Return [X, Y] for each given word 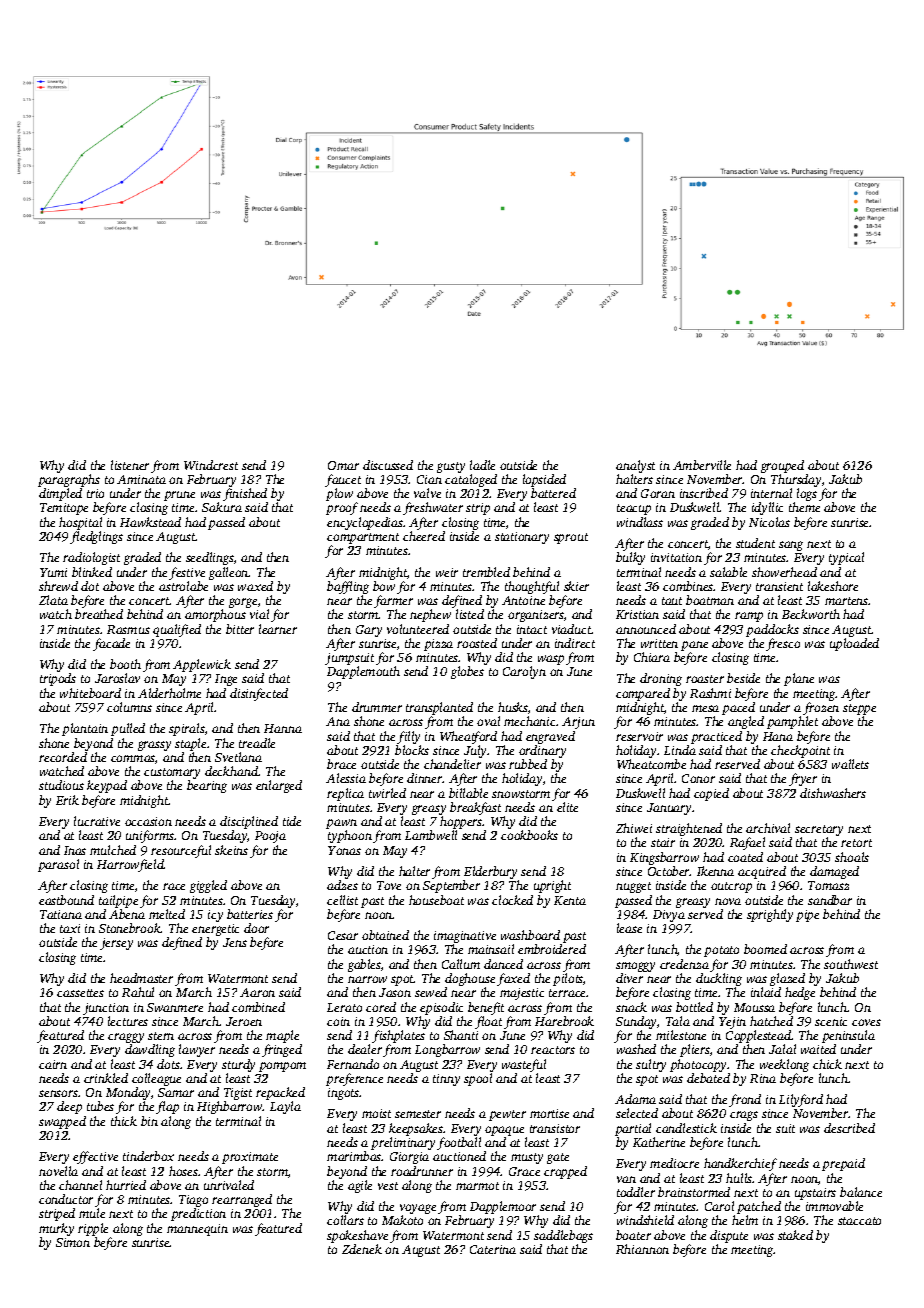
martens [847, 601]
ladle [482, 465]
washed [636, 1049]
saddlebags [563, 1236]
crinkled [106, 1078]
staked [795, 1235]
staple [190, 744]
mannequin [197, 1230]
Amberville [702, 465]
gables [364, 965]
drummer [377, 707]
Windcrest [211, 465]
